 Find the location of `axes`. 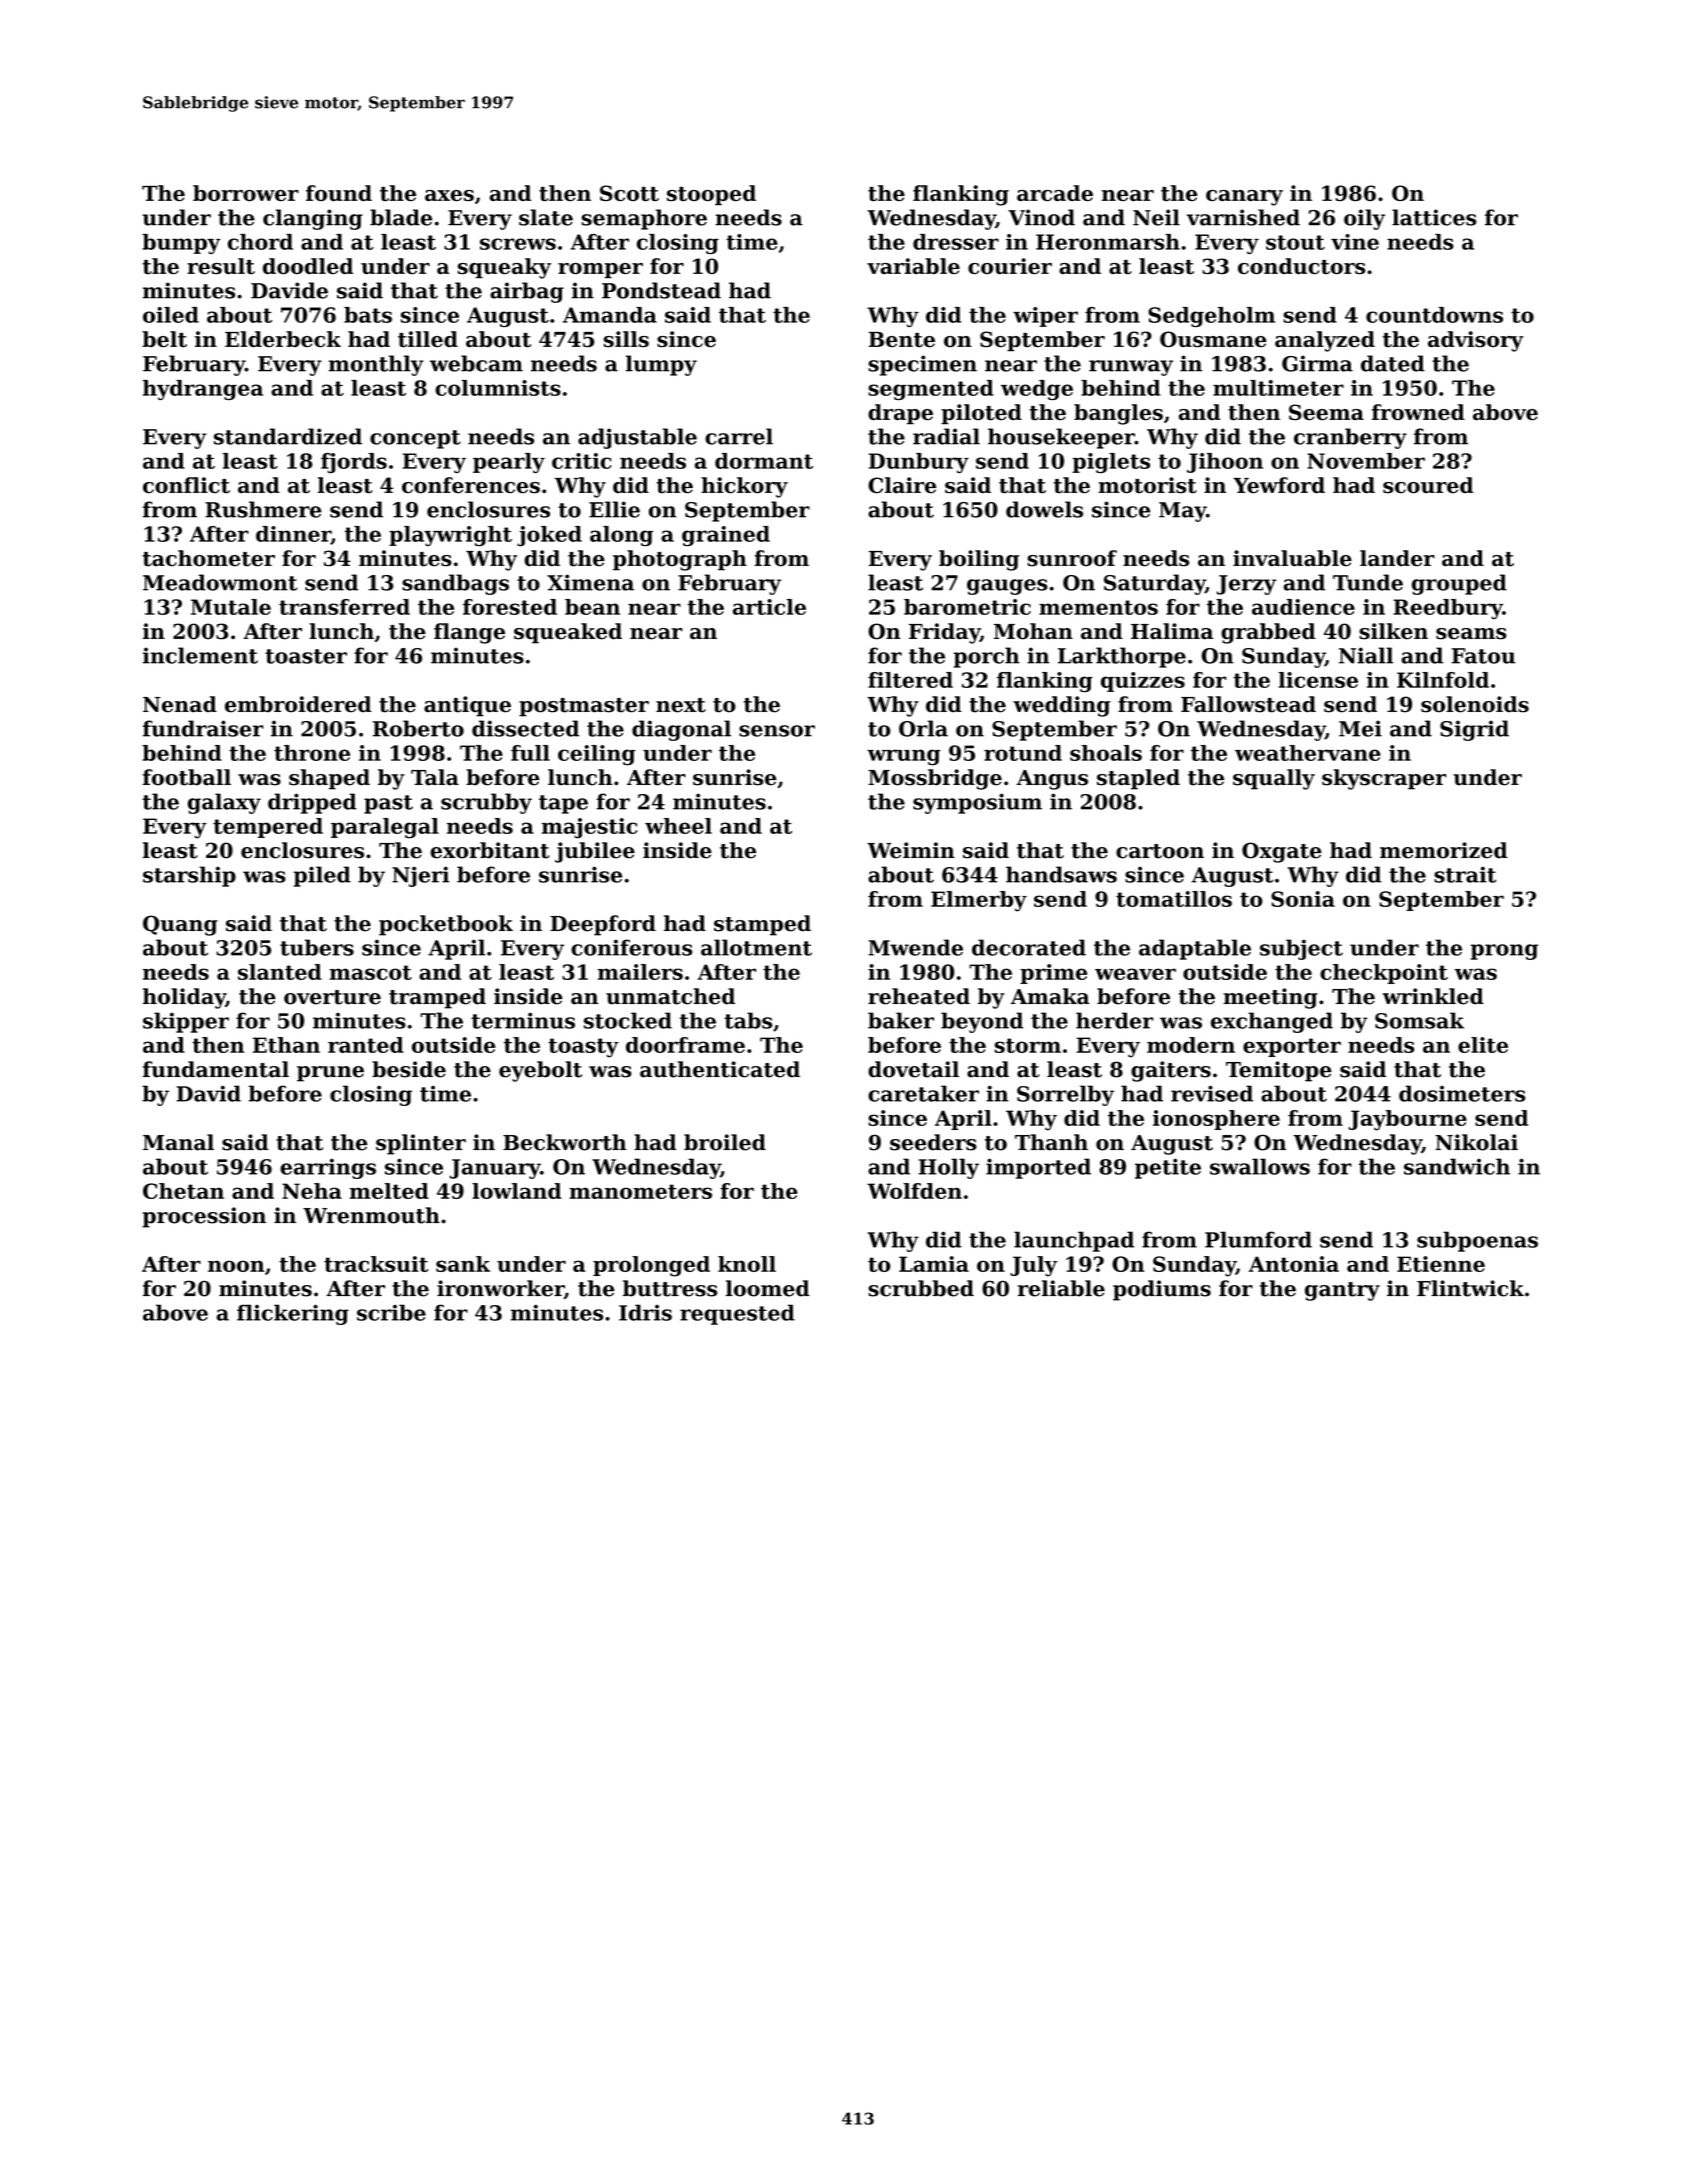

axes is located at coordinates (449, 195).
